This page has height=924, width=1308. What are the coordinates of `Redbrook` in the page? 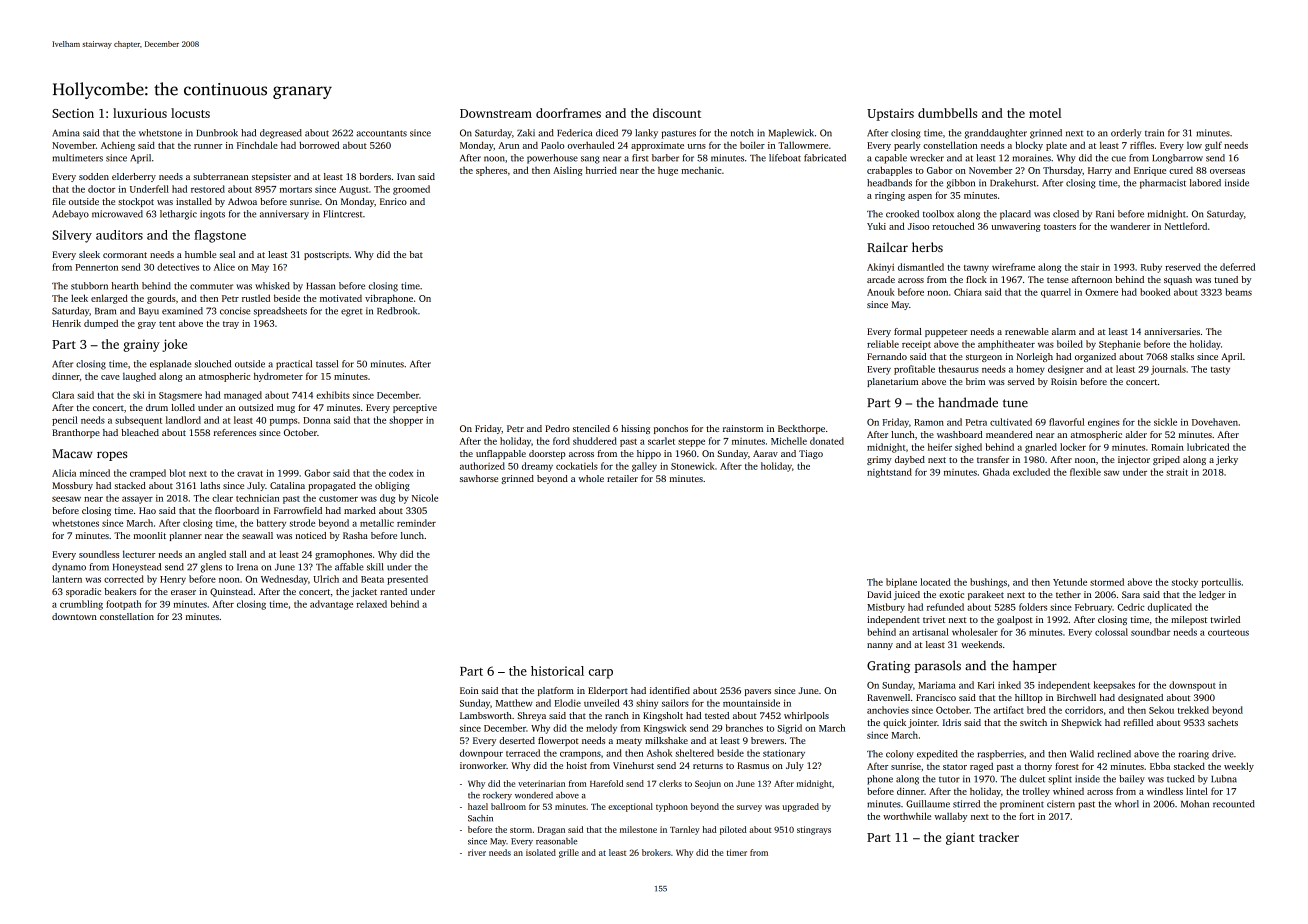 It's located at (397, 311).
